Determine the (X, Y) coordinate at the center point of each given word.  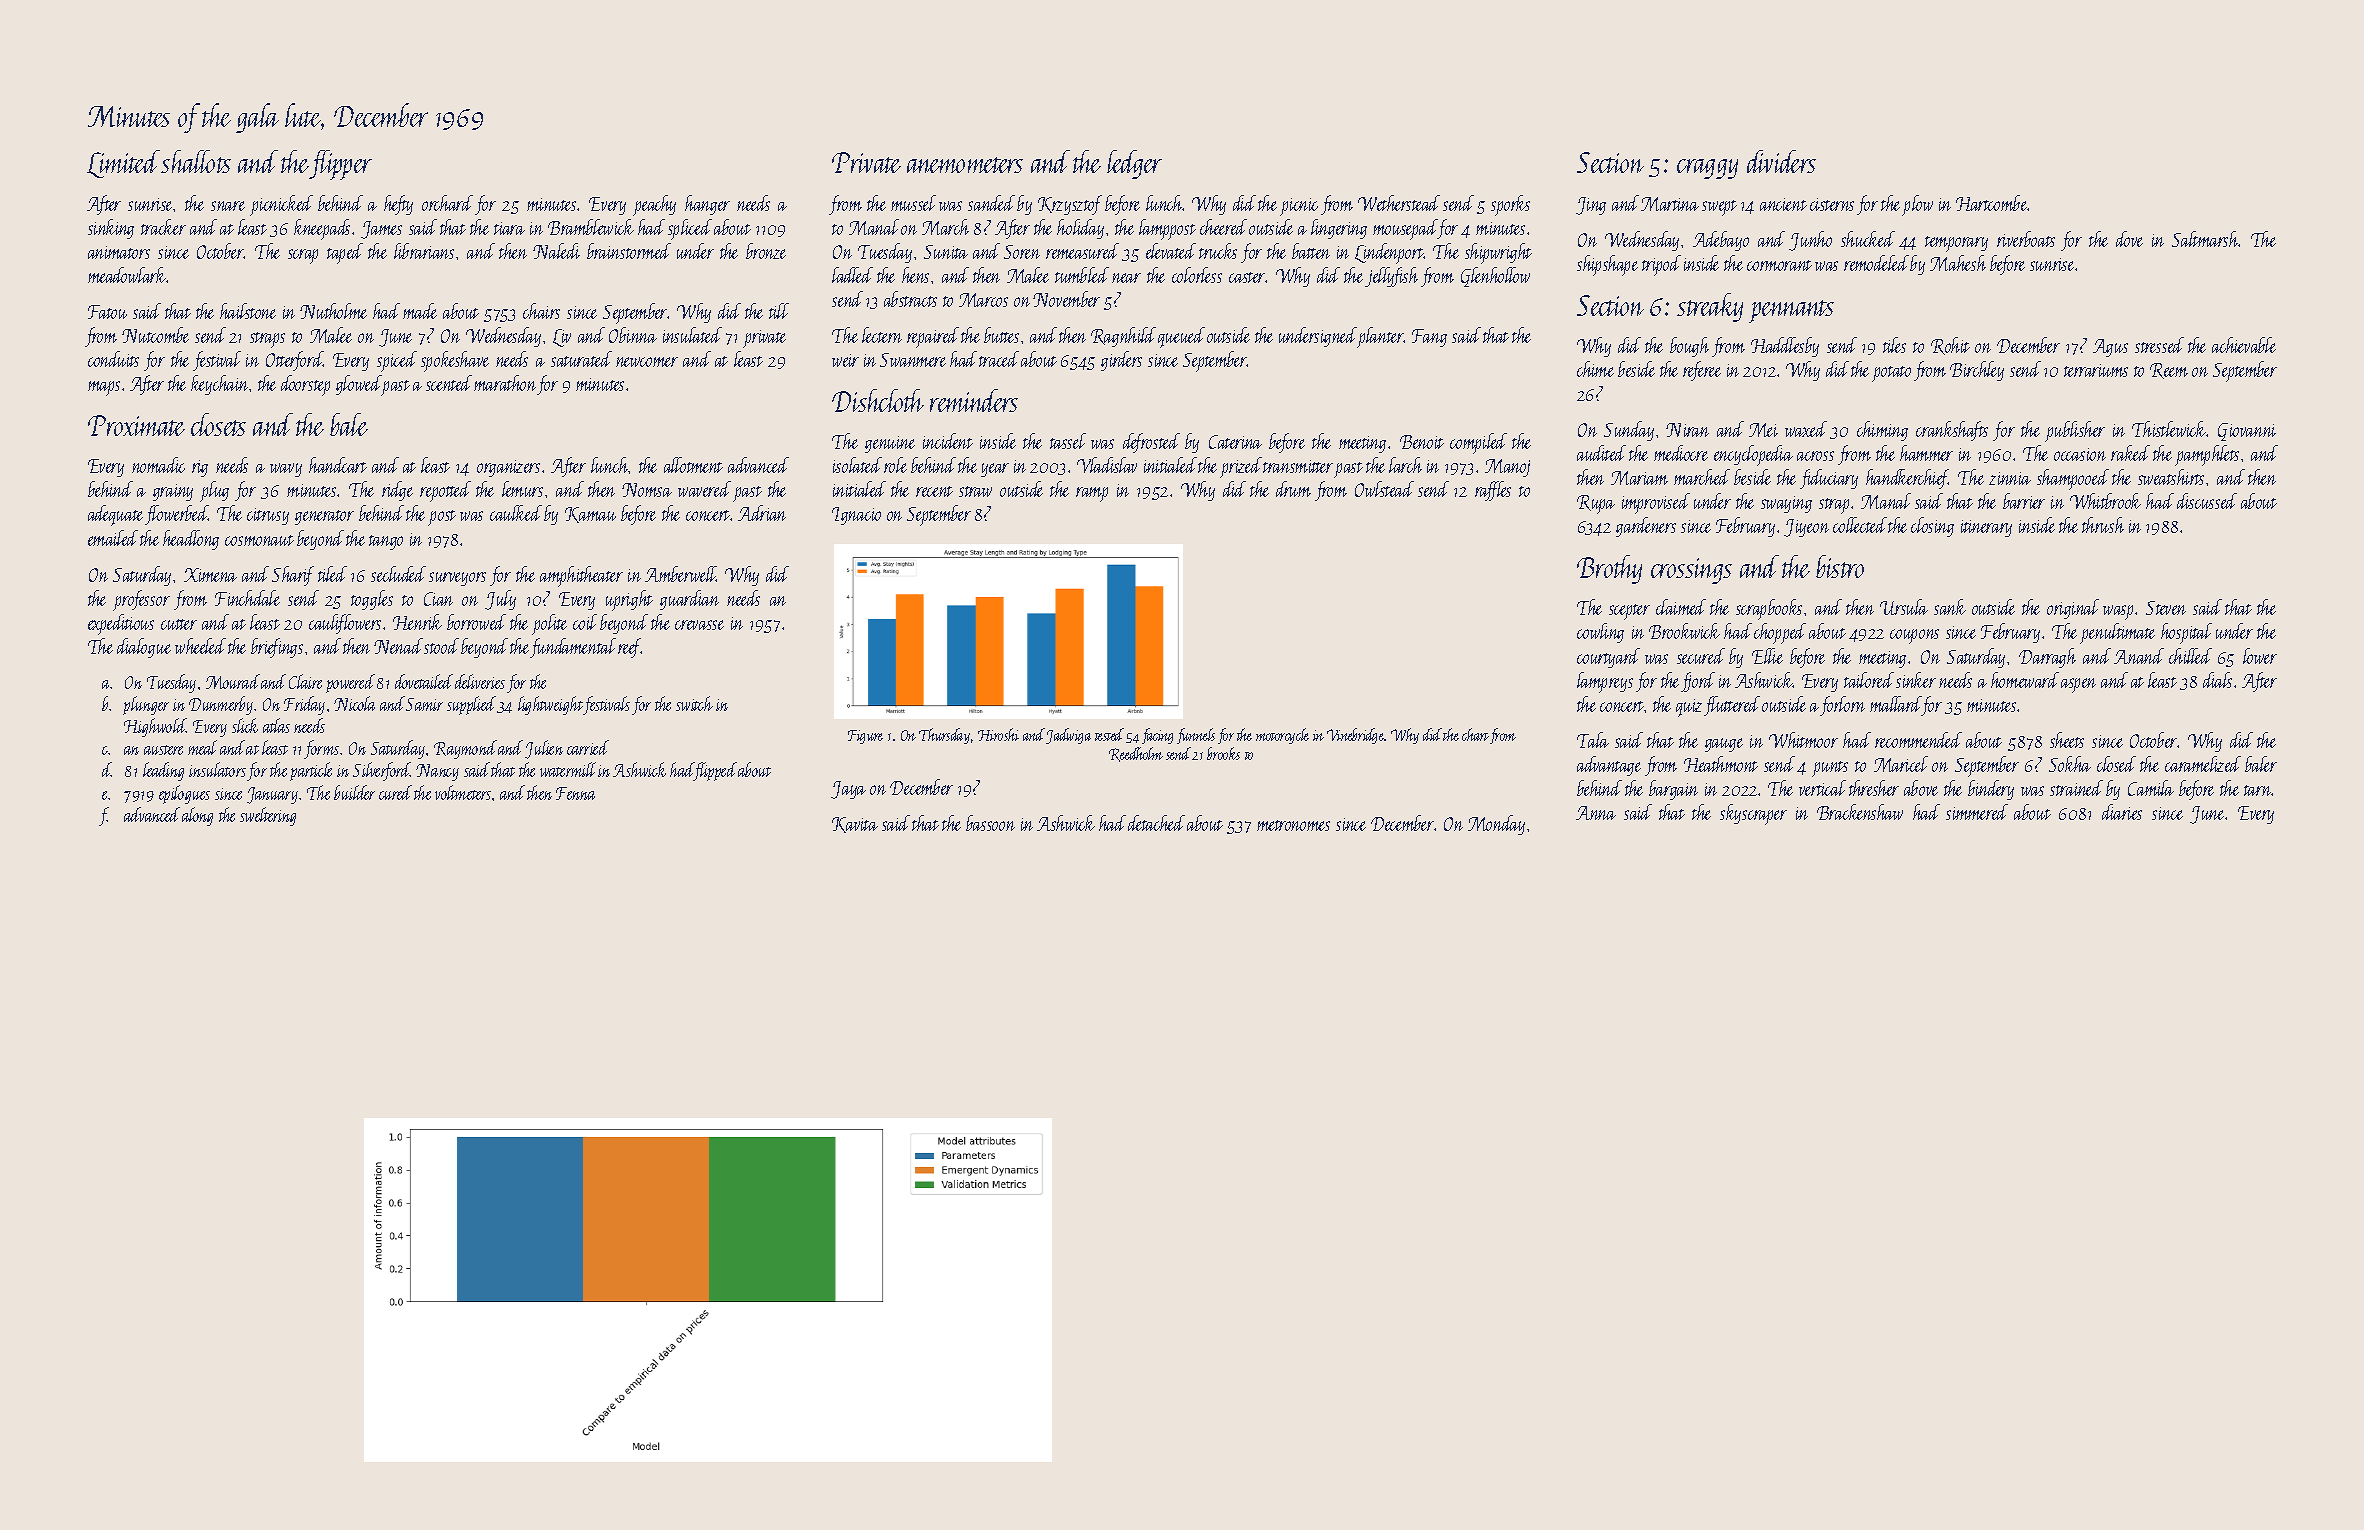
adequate (115, 515)
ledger (1134, 164)
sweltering (268, 816)
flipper (341, 165)
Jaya (848, 790)
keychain (219, 385)
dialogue (144, 648)
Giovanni (2247, 432)
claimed (1681, 607)
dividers (1781, 161)
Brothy (1609, 569)
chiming (1882, 431)
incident (948, 441)
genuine (890, 444)
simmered (1977, 812)
